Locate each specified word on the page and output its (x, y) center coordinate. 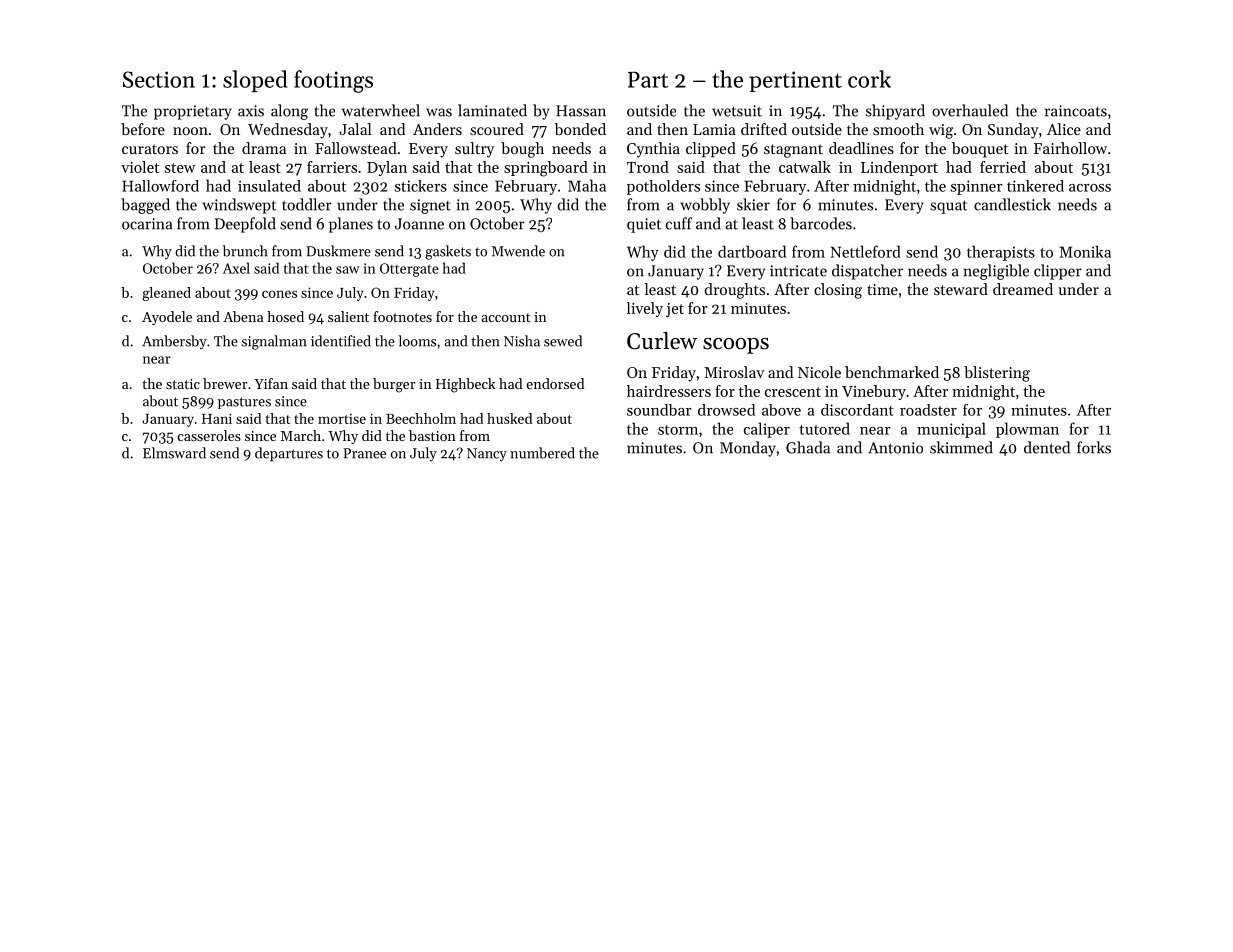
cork (869, 79)
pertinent (795, 81)
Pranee (364, 453)
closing (838, 291)
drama (264, 148)
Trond (648, 167)
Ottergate (409, 270)
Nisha (522, 341)
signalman (273, 342)
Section (159, 79)
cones (279, 294)
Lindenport (899, 168)
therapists (1001, 253)
